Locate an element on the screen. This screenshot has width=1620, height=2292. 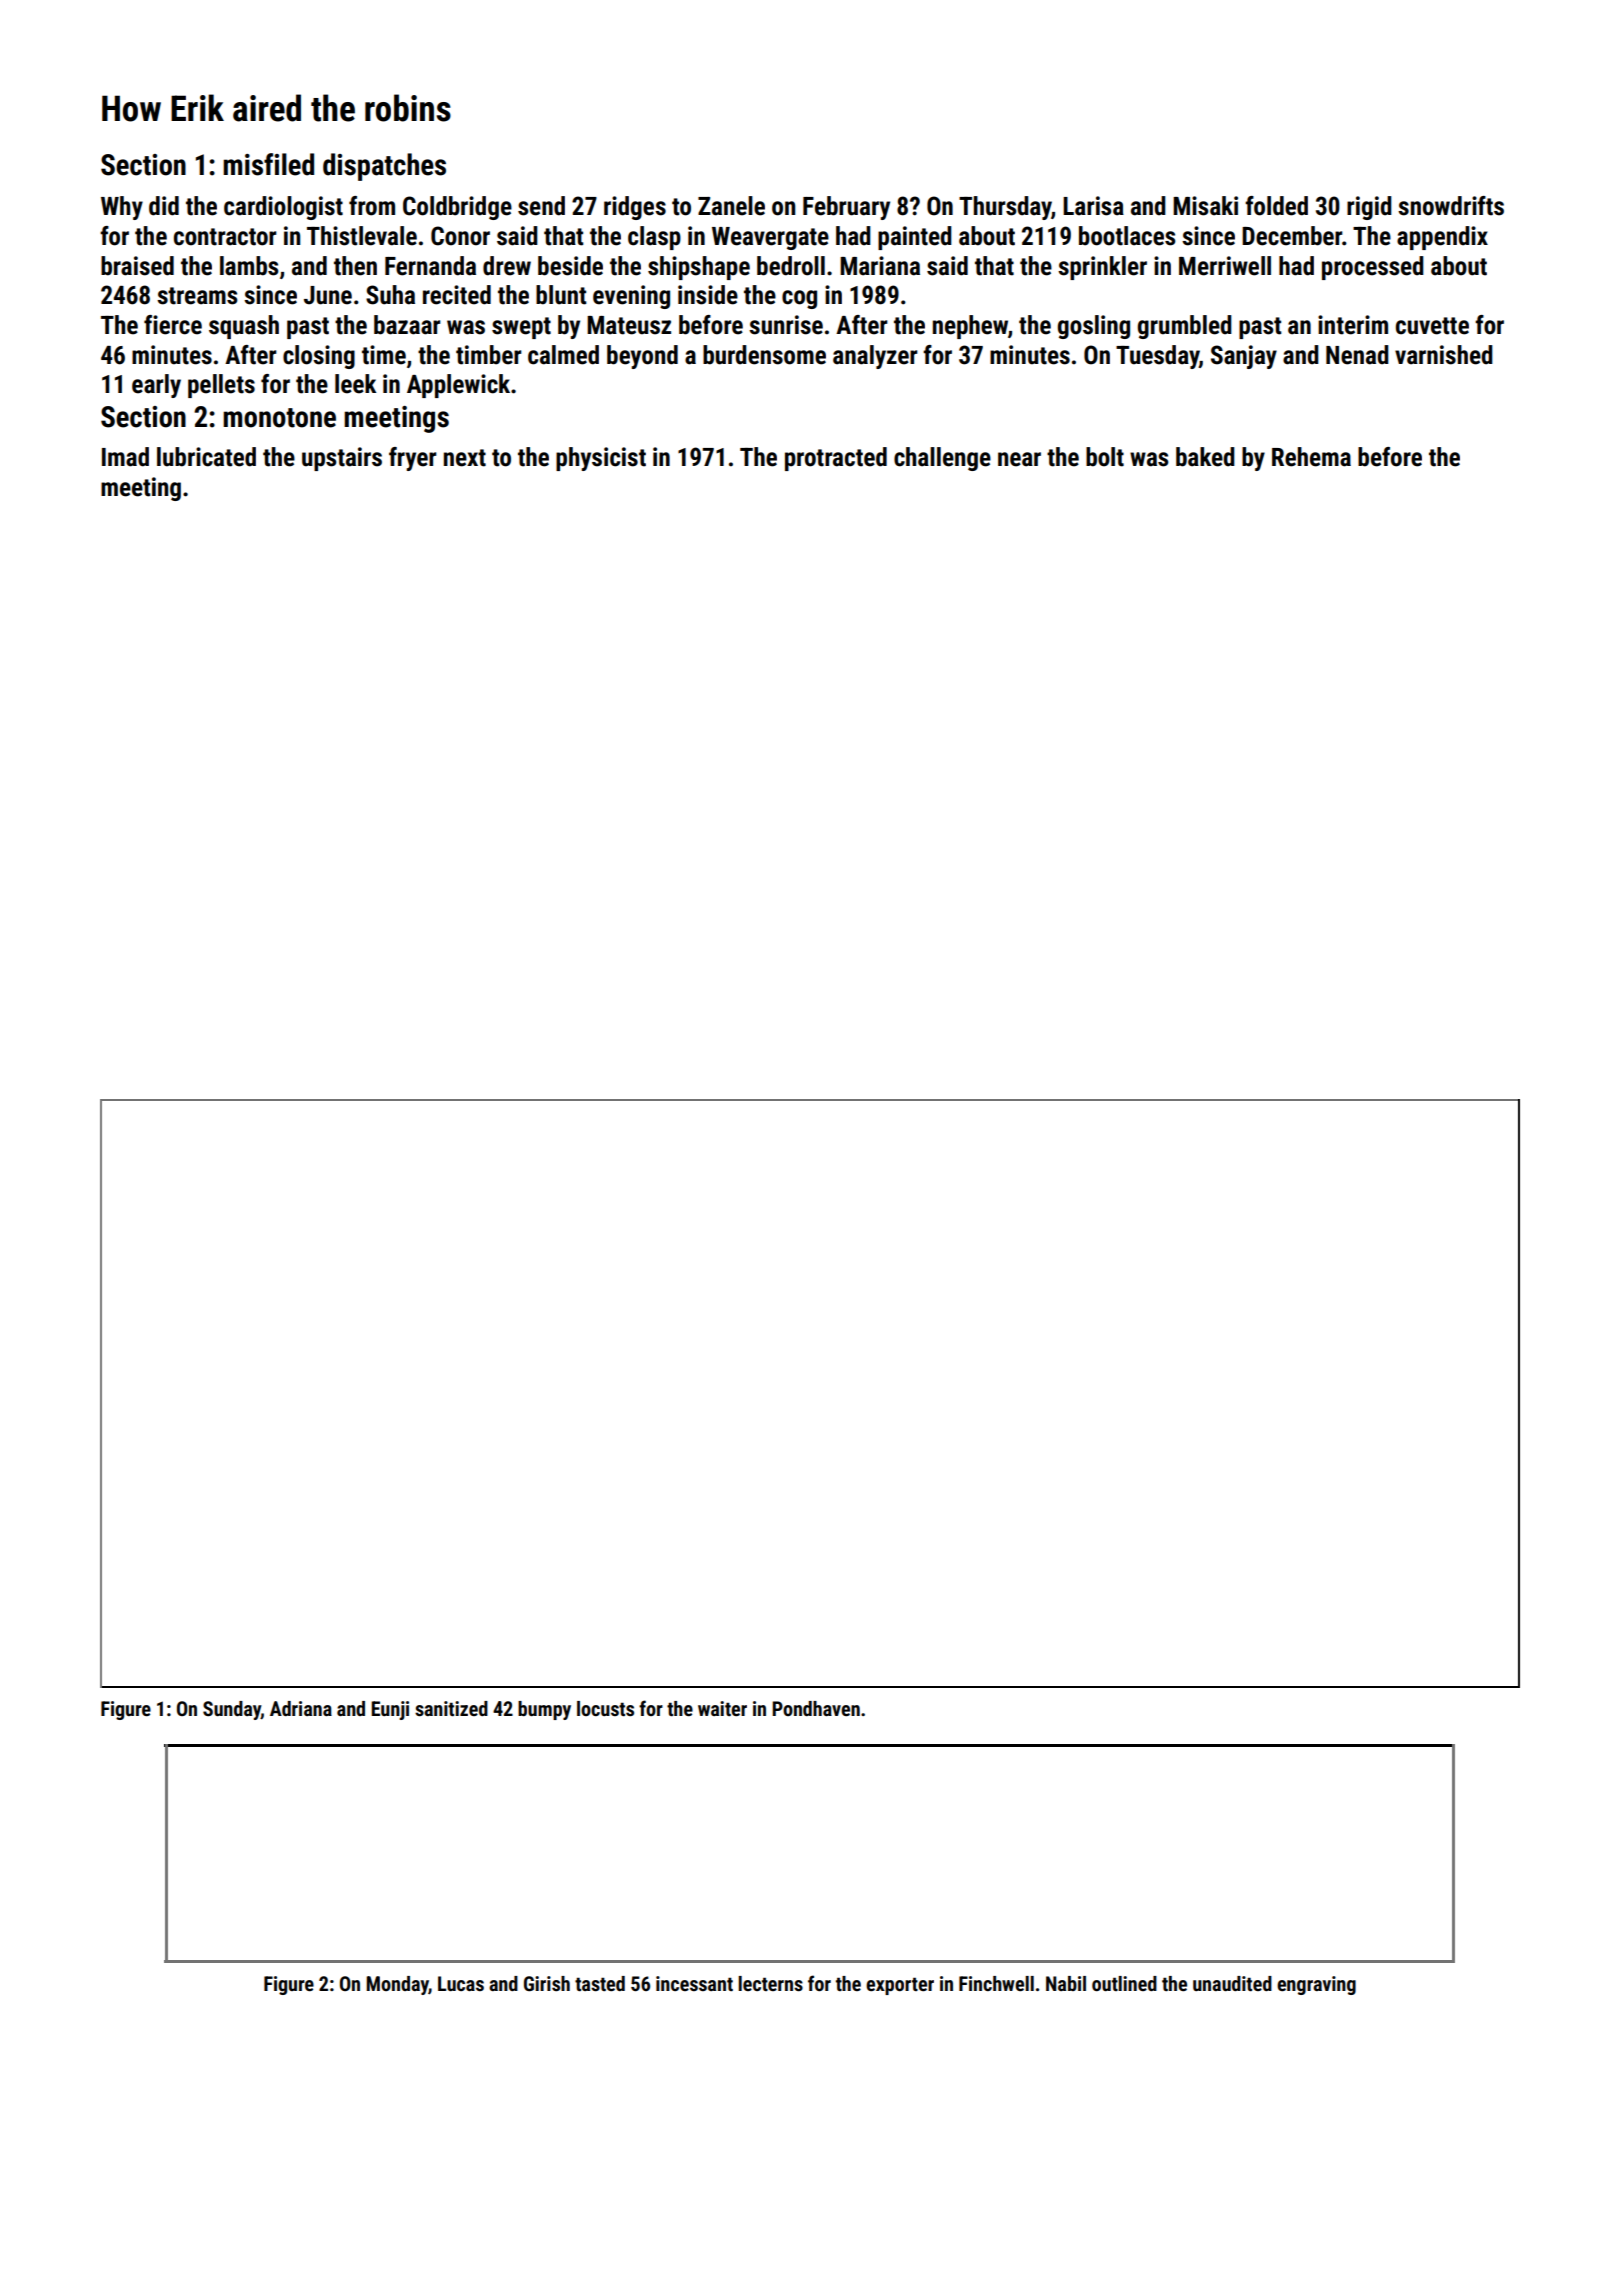
waiter is located at coordinates (722, 1708).
